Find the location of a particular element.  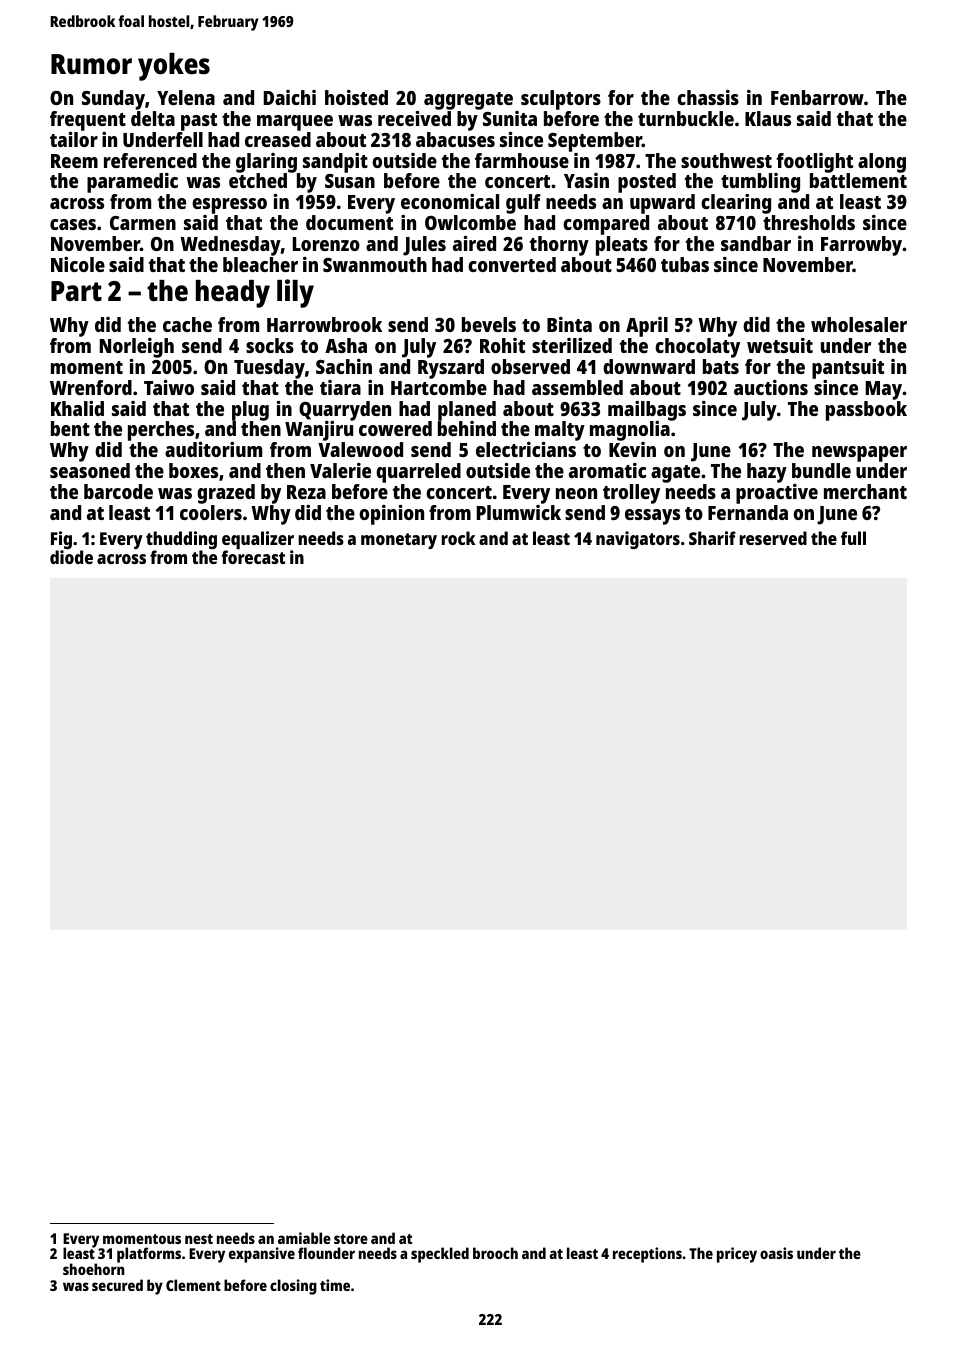

monetary is located at coordinates (399, 541).
